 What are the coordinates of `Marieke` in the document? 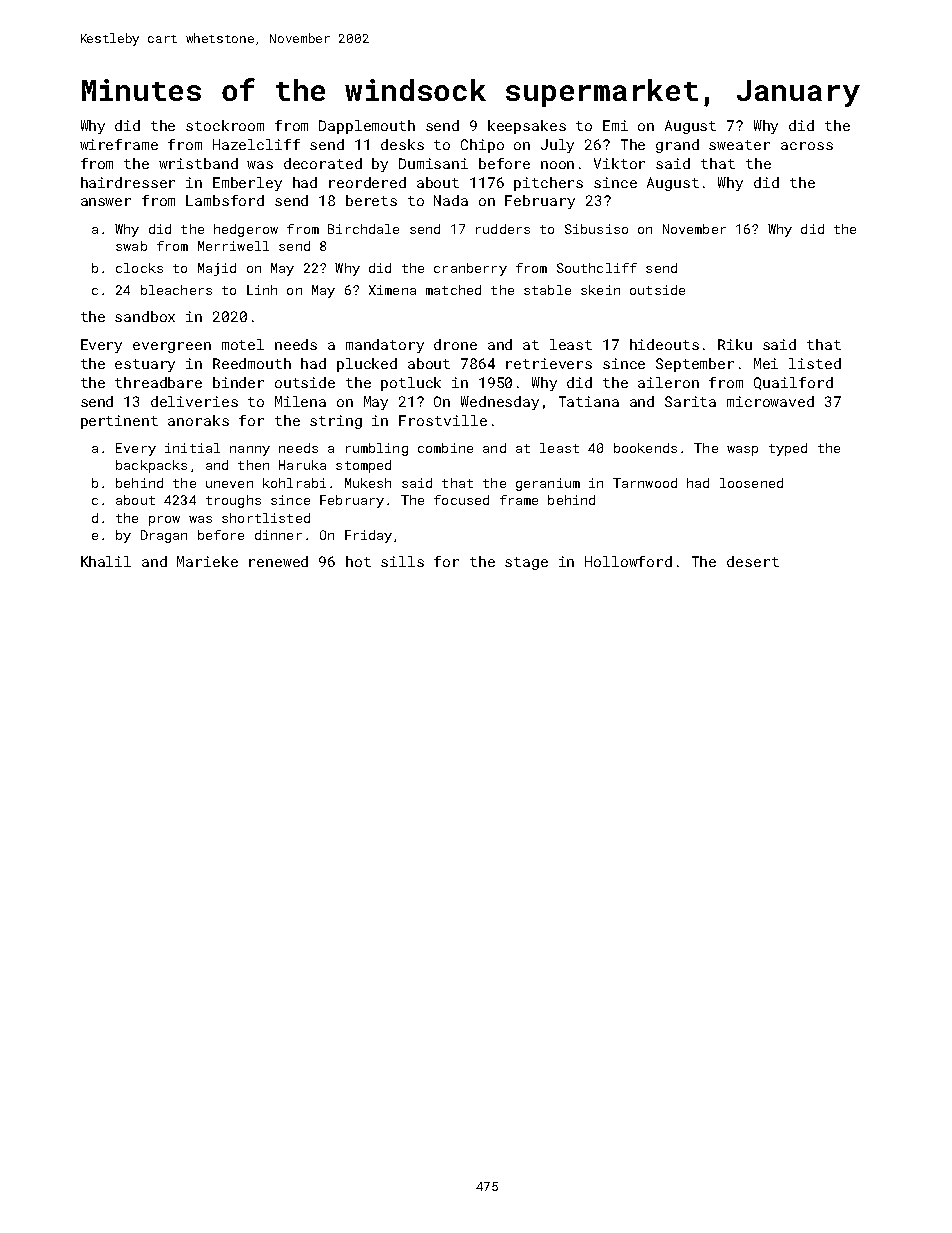 It's located at (207, 561).
